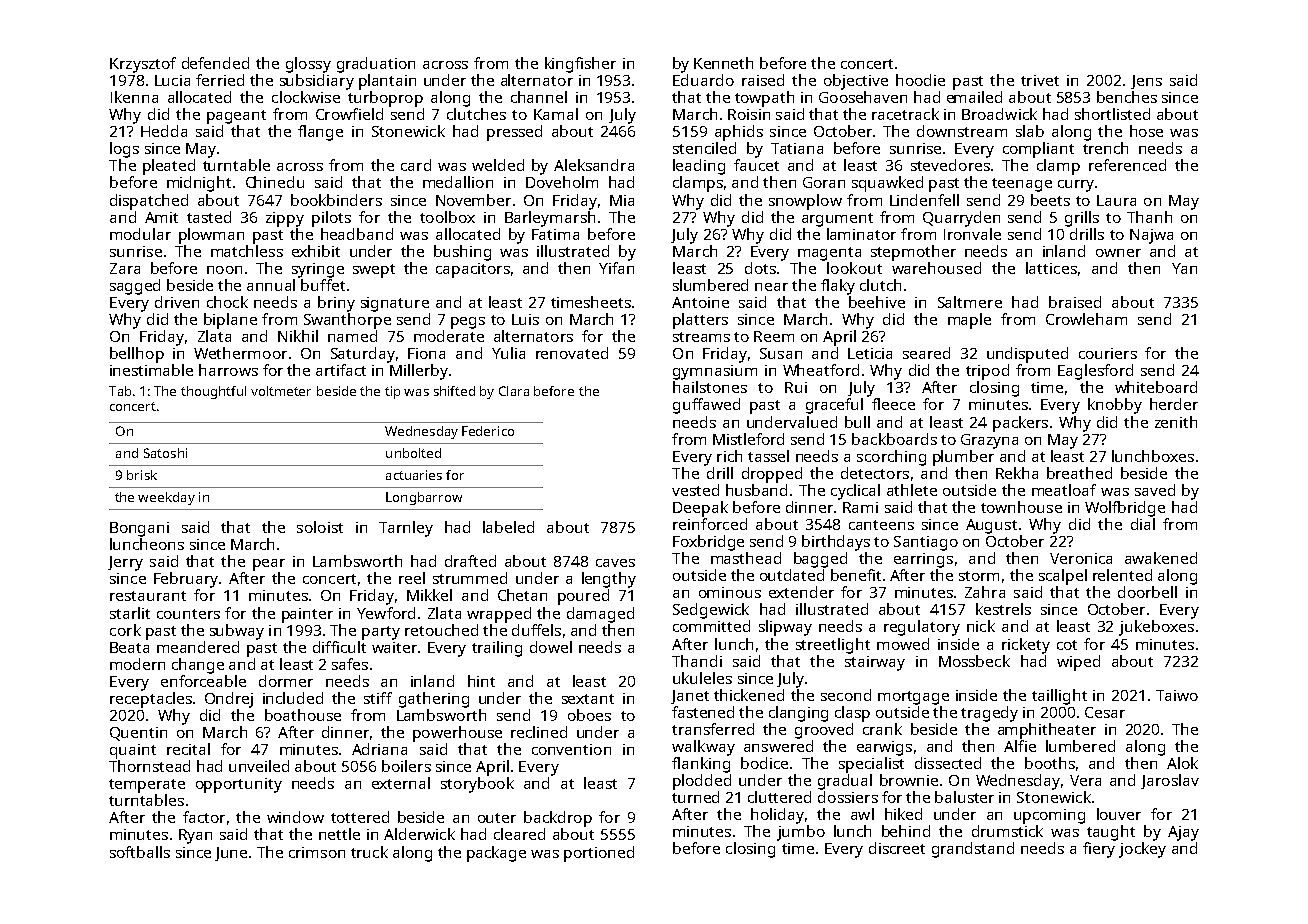 The image size is (1308, 924). Describe the element at coordinates (204, 817) in the screenshot. I see `factor` at that location.
